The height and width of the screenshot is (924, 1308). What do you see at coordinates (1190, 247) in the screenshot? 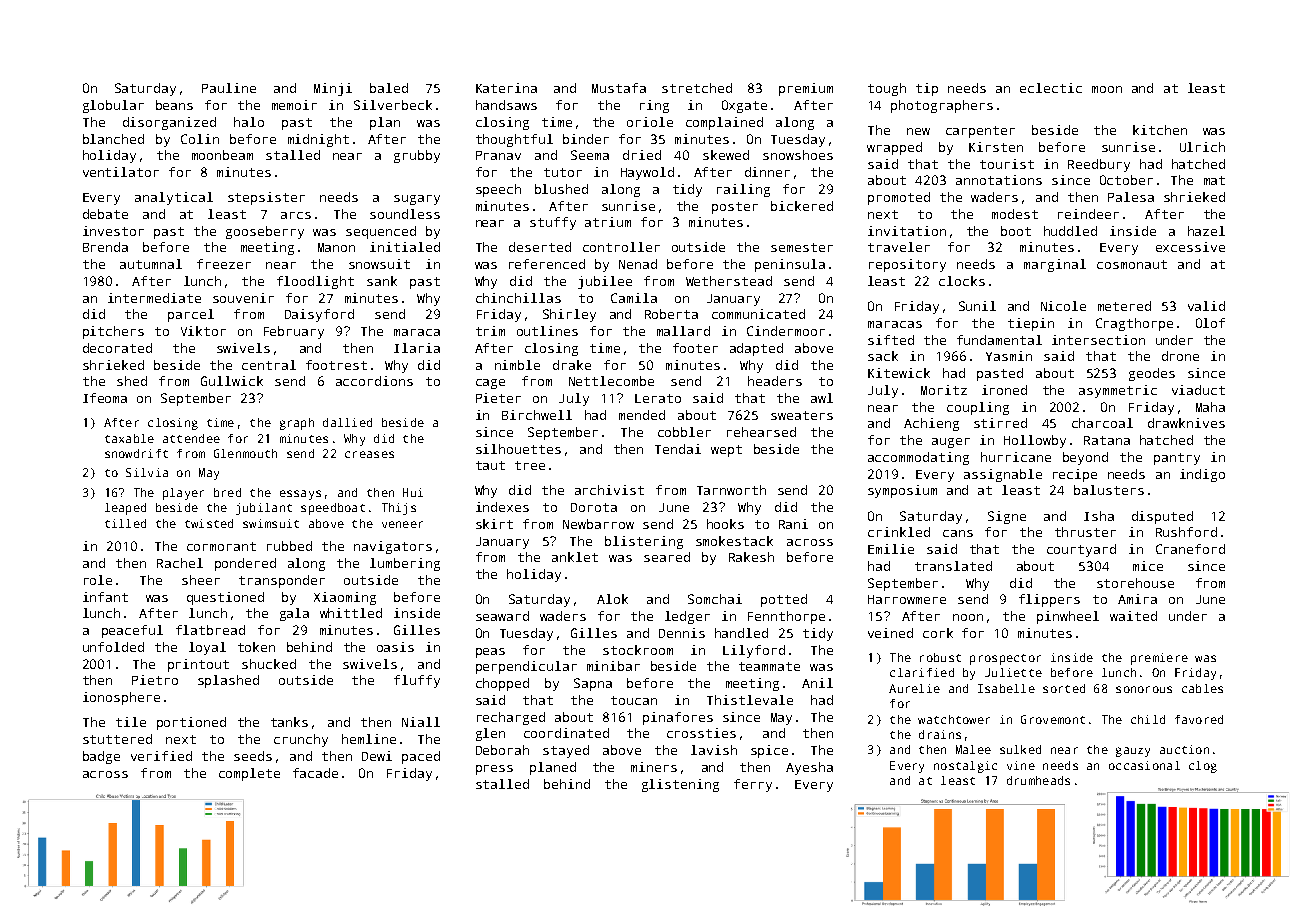
I see `excessive` at bounding box center [1190, 247].
